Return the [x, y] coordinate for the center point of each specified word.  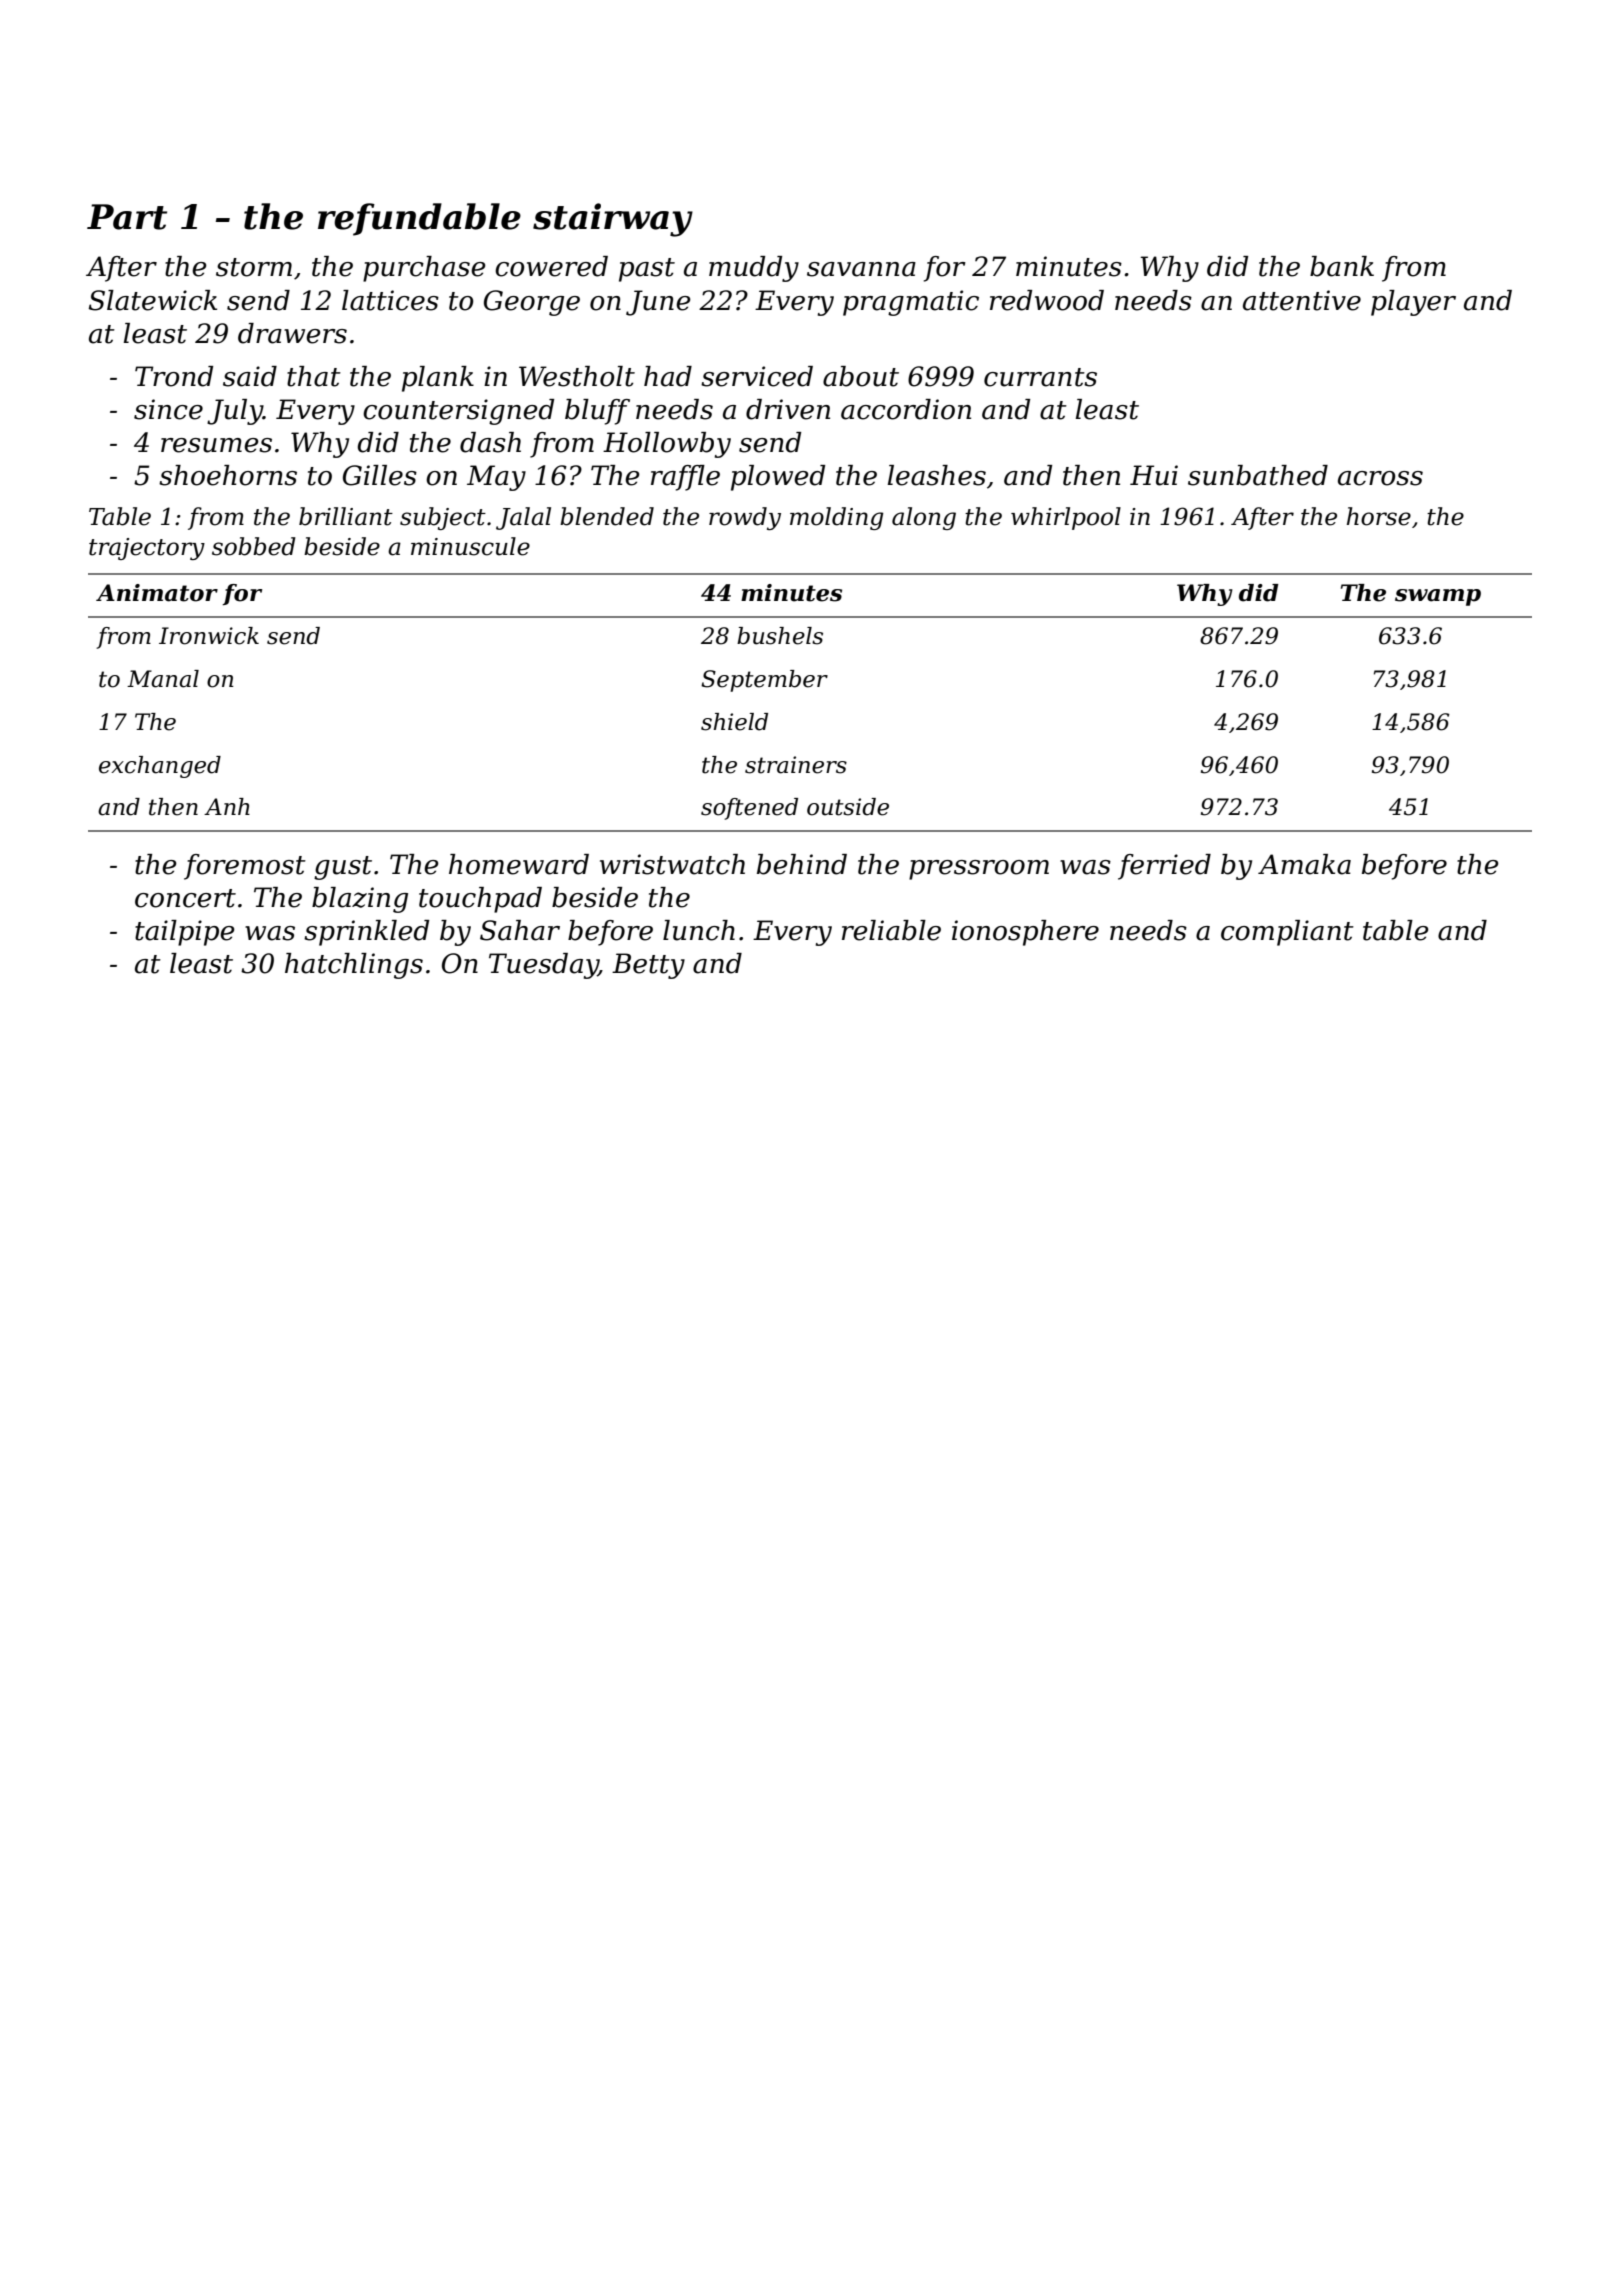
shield [734, 722]
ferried [1164, 867]
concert [185, 898]
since [168, 409]
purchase [424, 269]
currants [1040, 377]
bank [1342, 266]
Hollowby [667, 445]
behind [802, 864]
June [658, 303]
